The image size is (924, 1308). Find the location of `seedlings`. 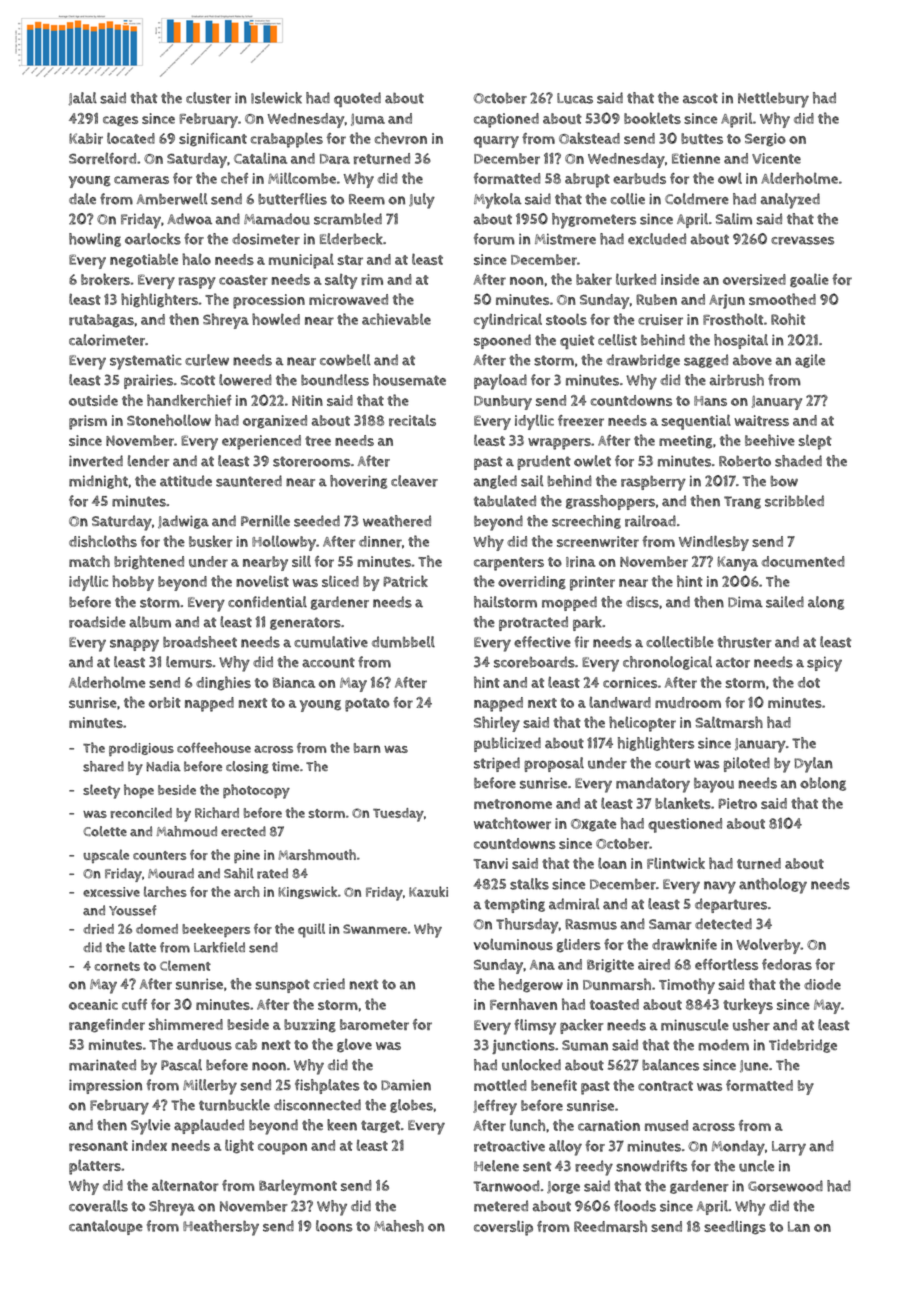

seedlings is located at coordinates (735, 1227).
